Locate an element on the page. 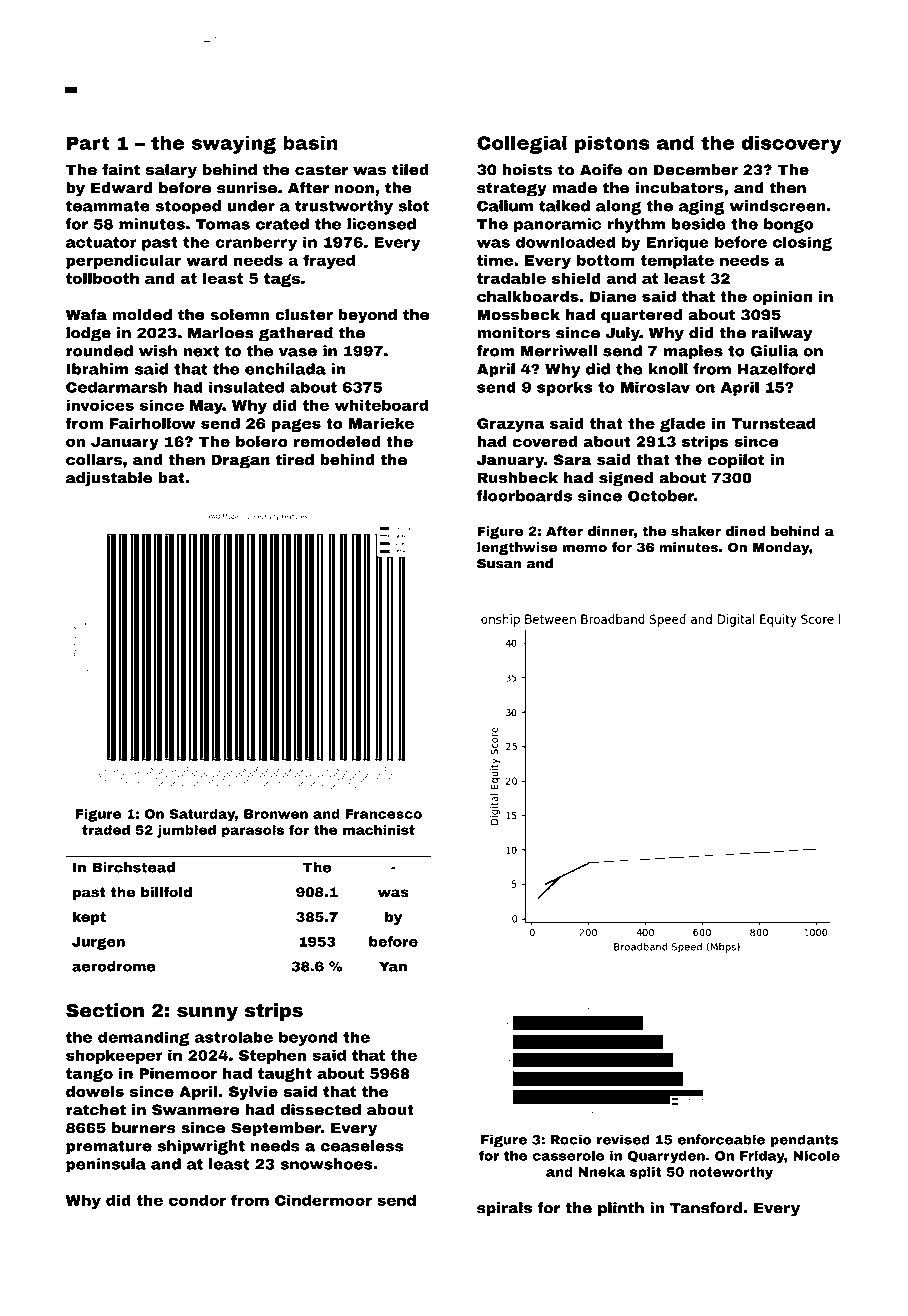 Image resolution: width=908 pixels, height=1316 pixels. Francesco is located at coordinates (383, 814).
